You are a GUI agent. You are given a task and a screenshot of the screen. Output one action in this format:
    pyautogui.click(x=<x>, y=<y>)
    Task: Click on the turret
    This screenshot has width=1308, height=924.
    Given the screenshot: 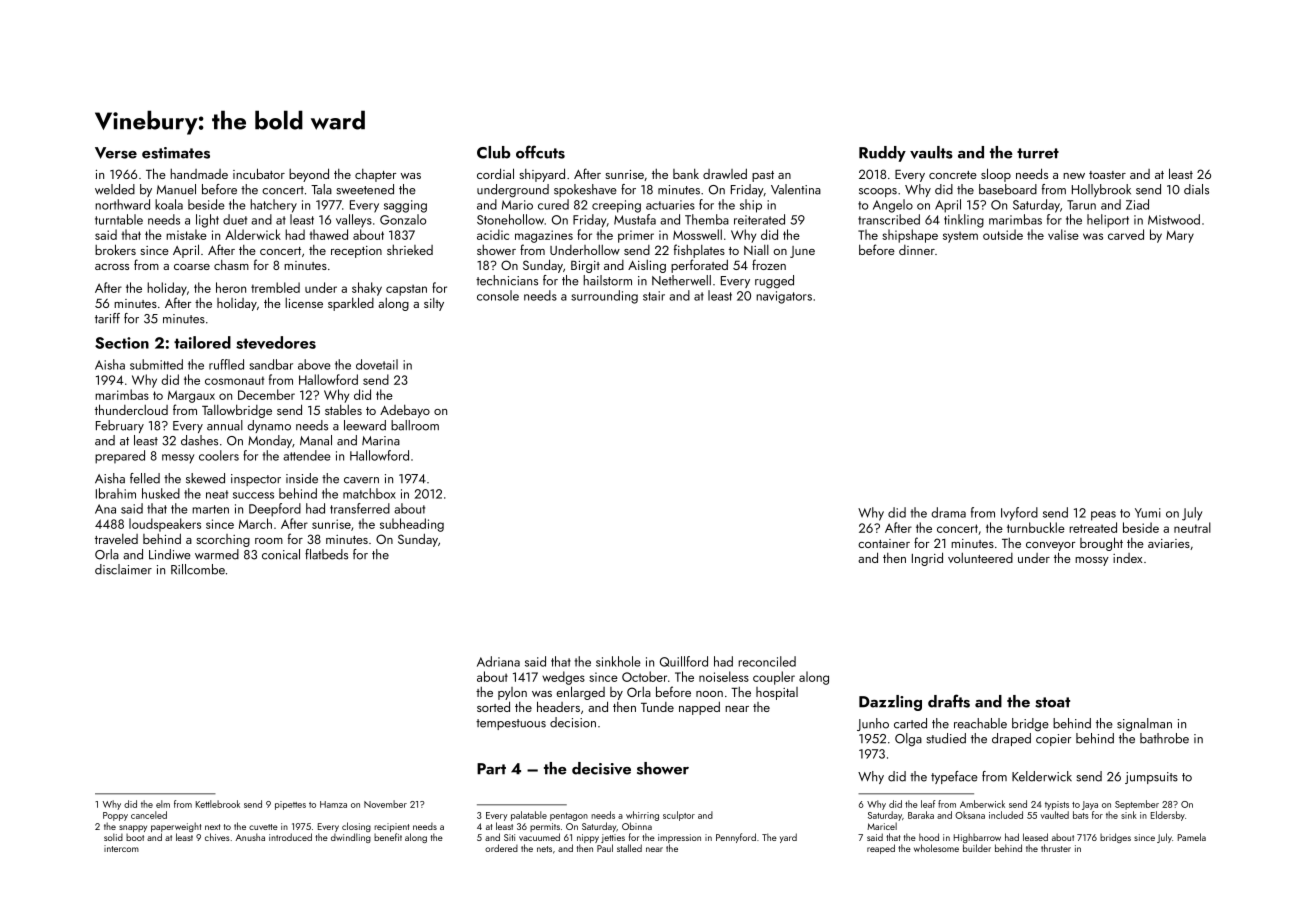 What is the action you would take?
    pyautogui.click(x=1038, y=153)
